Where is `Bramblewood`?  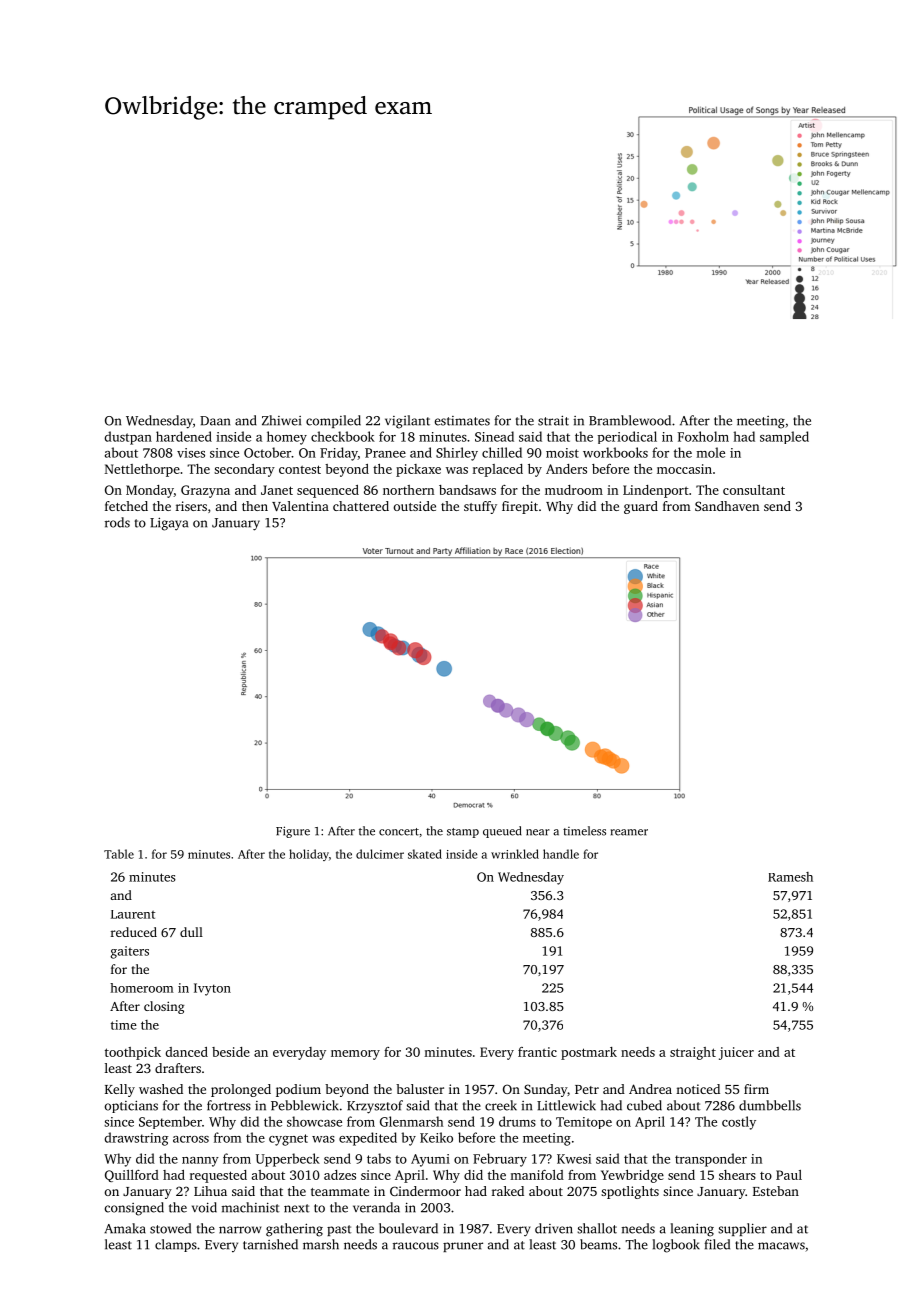 Bramblewood is located at coordinates (630, 420).
